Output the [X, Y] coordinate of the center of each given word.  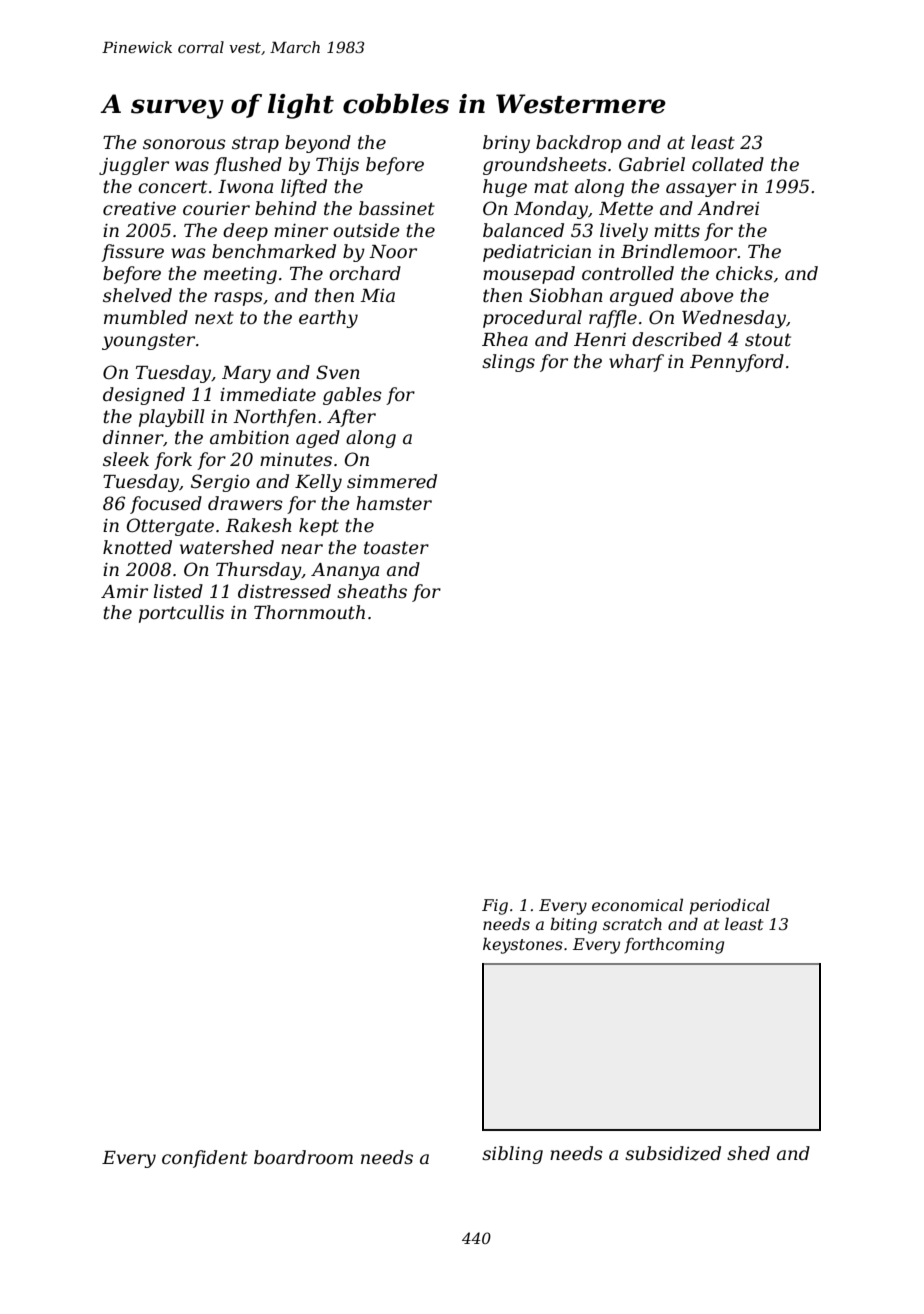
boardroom [303, 1157]
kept [319, 527]
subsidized [673, 1153]
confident [205, 1159]
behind [286, 208]
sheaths [372, 591]
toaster [396, 548]
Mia [377, 295]
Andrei [728, 208]
